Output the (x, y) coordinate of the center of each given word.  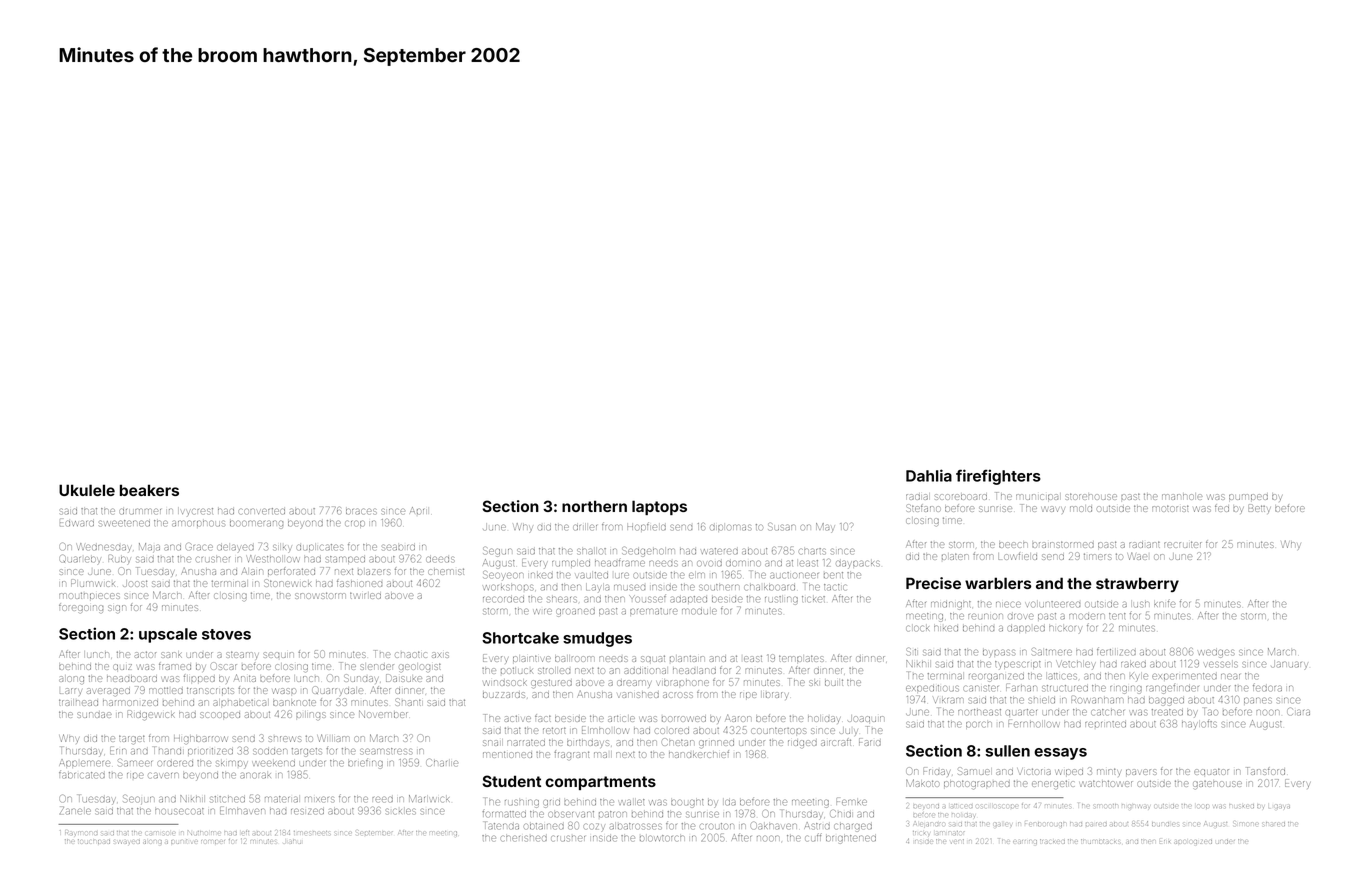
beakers (149, 490)
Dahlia (929, 475)
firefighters (998, 477)
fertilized (1116, 651)
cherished (524, 838)
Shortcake (520, 638)
